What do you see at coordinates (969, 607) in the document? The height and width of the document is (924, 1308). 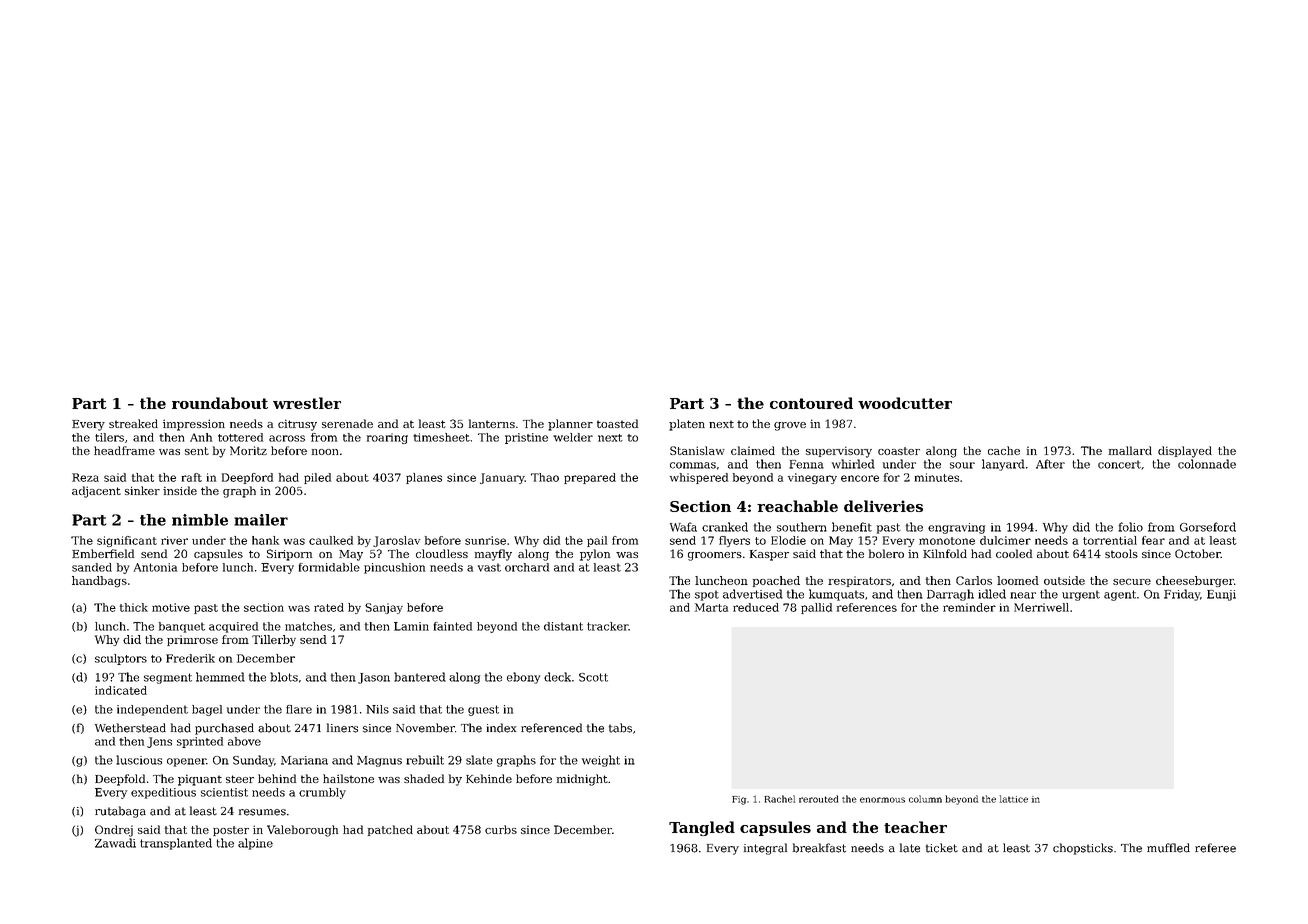 I see `reminder` at bounding box center [969, 607].
